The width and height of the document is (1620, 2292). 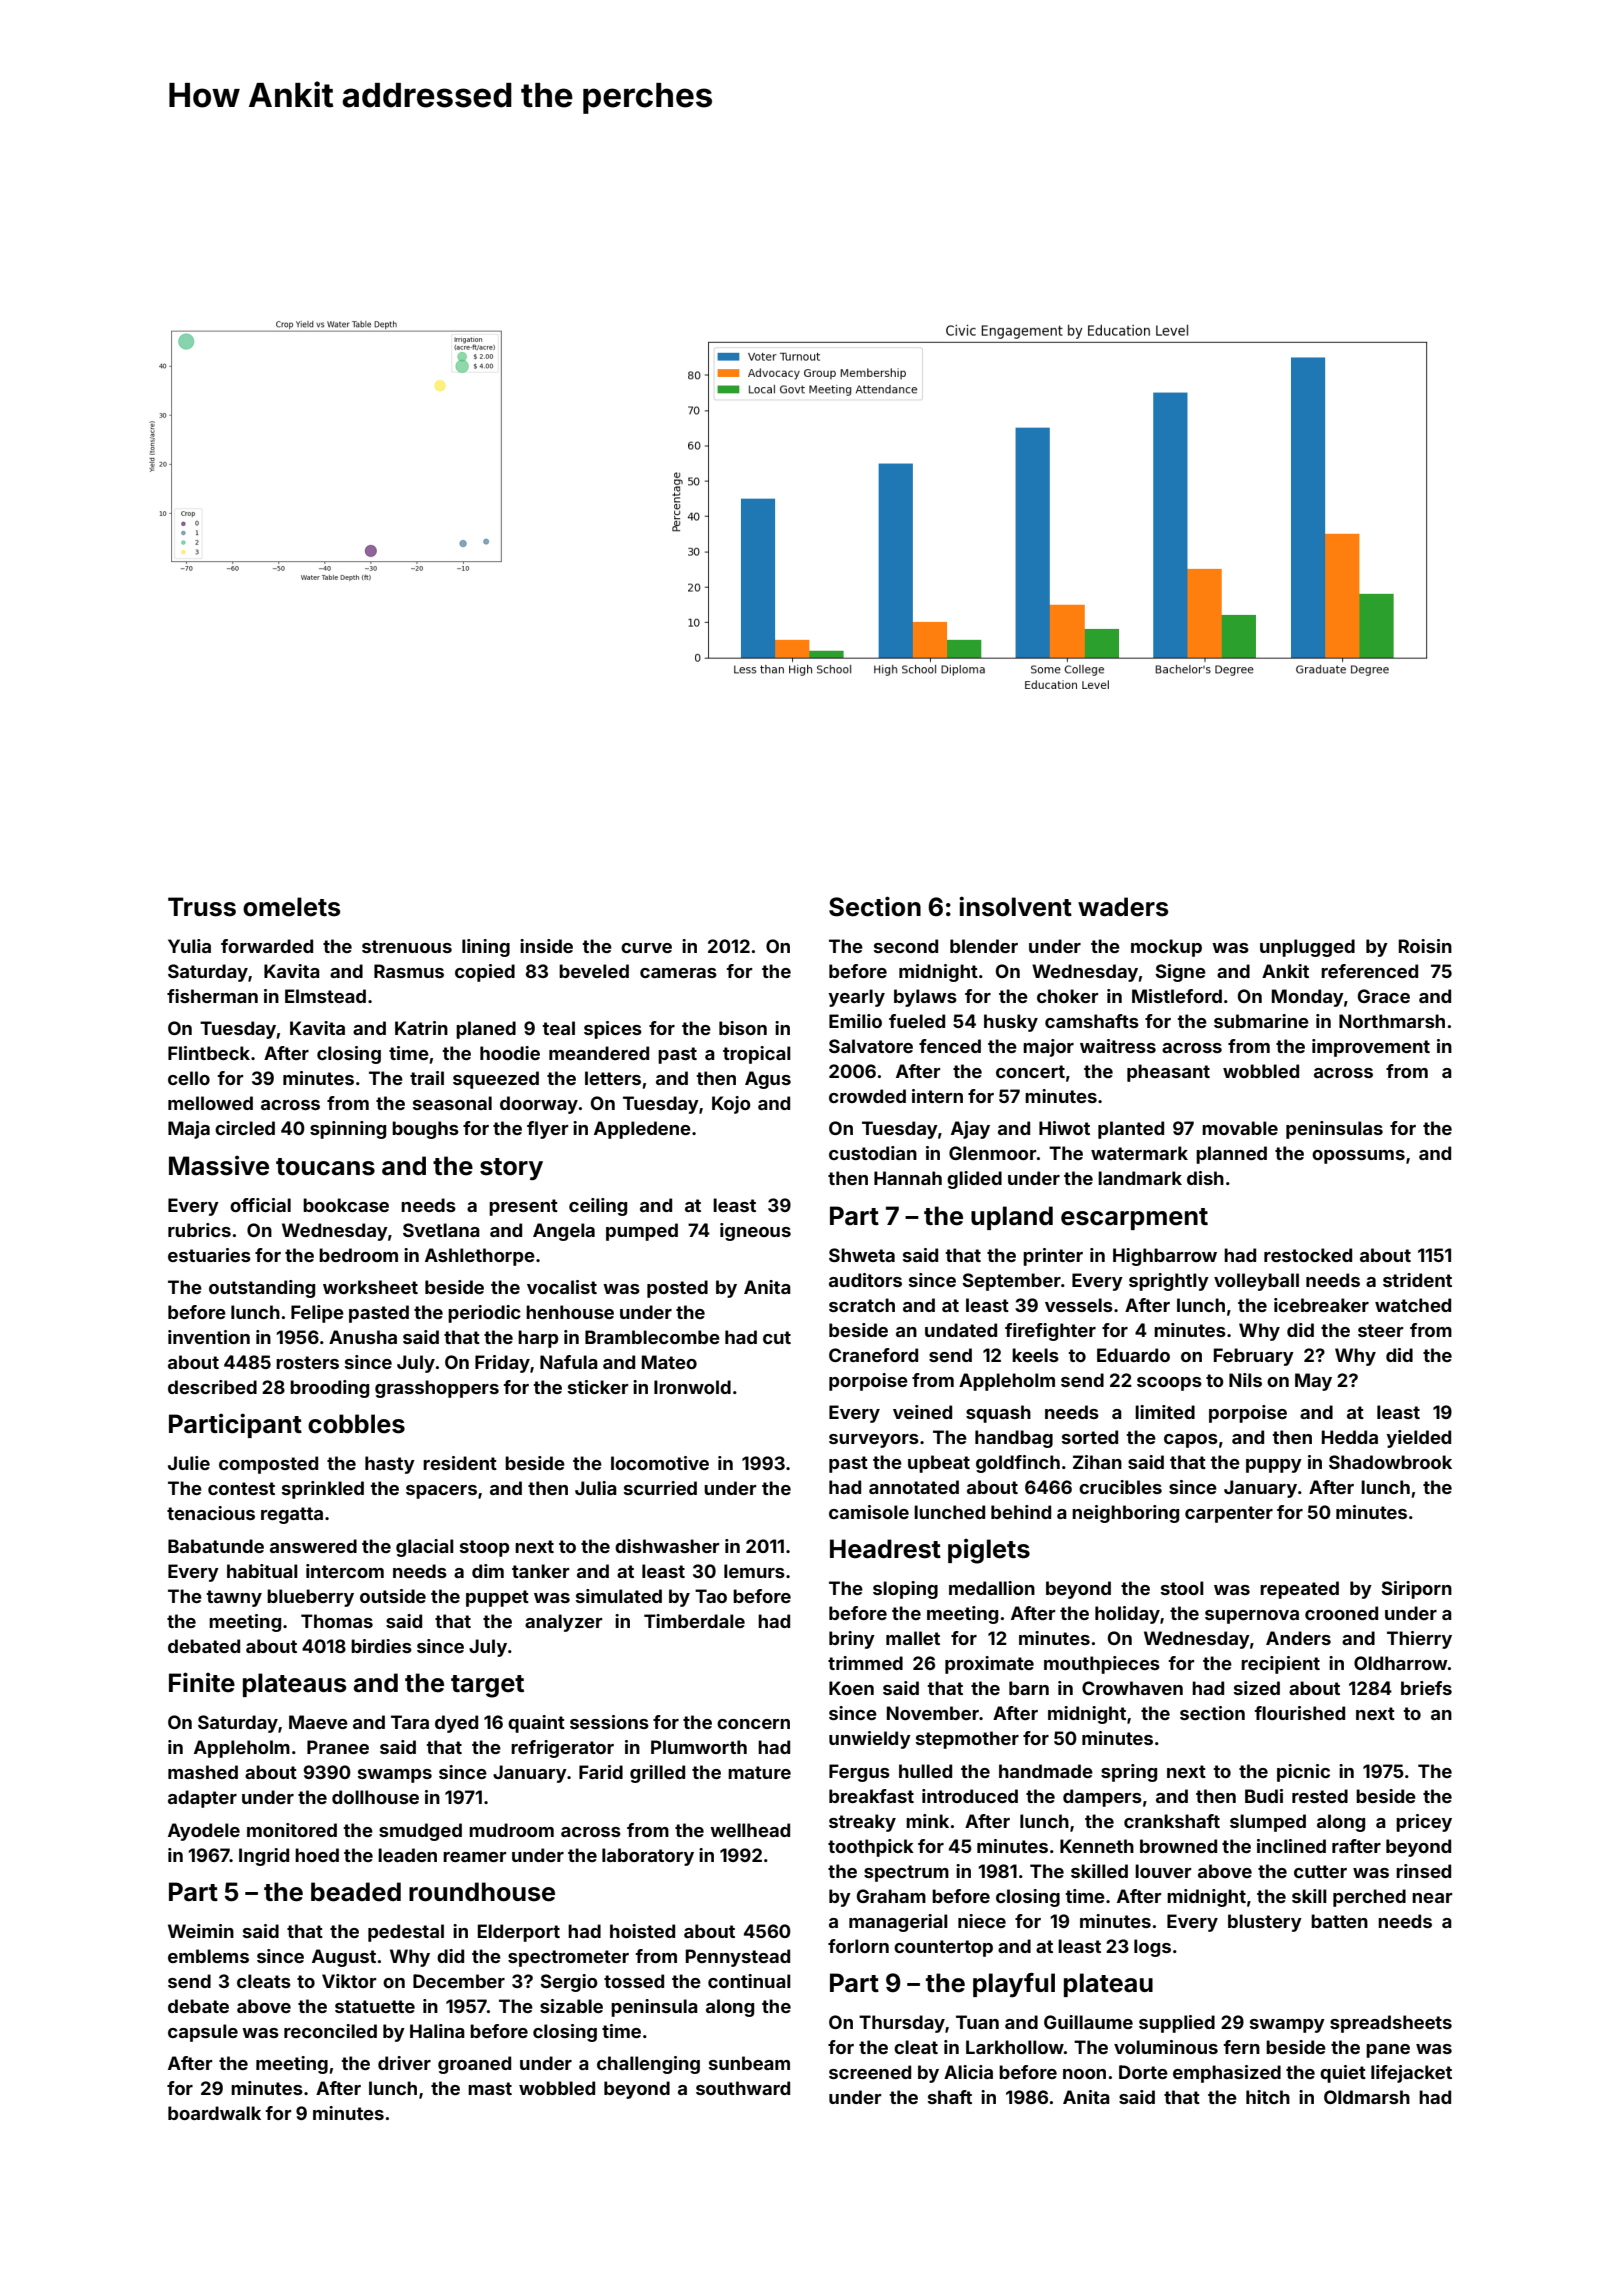 I want to click on pheasant, so click(x=1168, y=1073).
